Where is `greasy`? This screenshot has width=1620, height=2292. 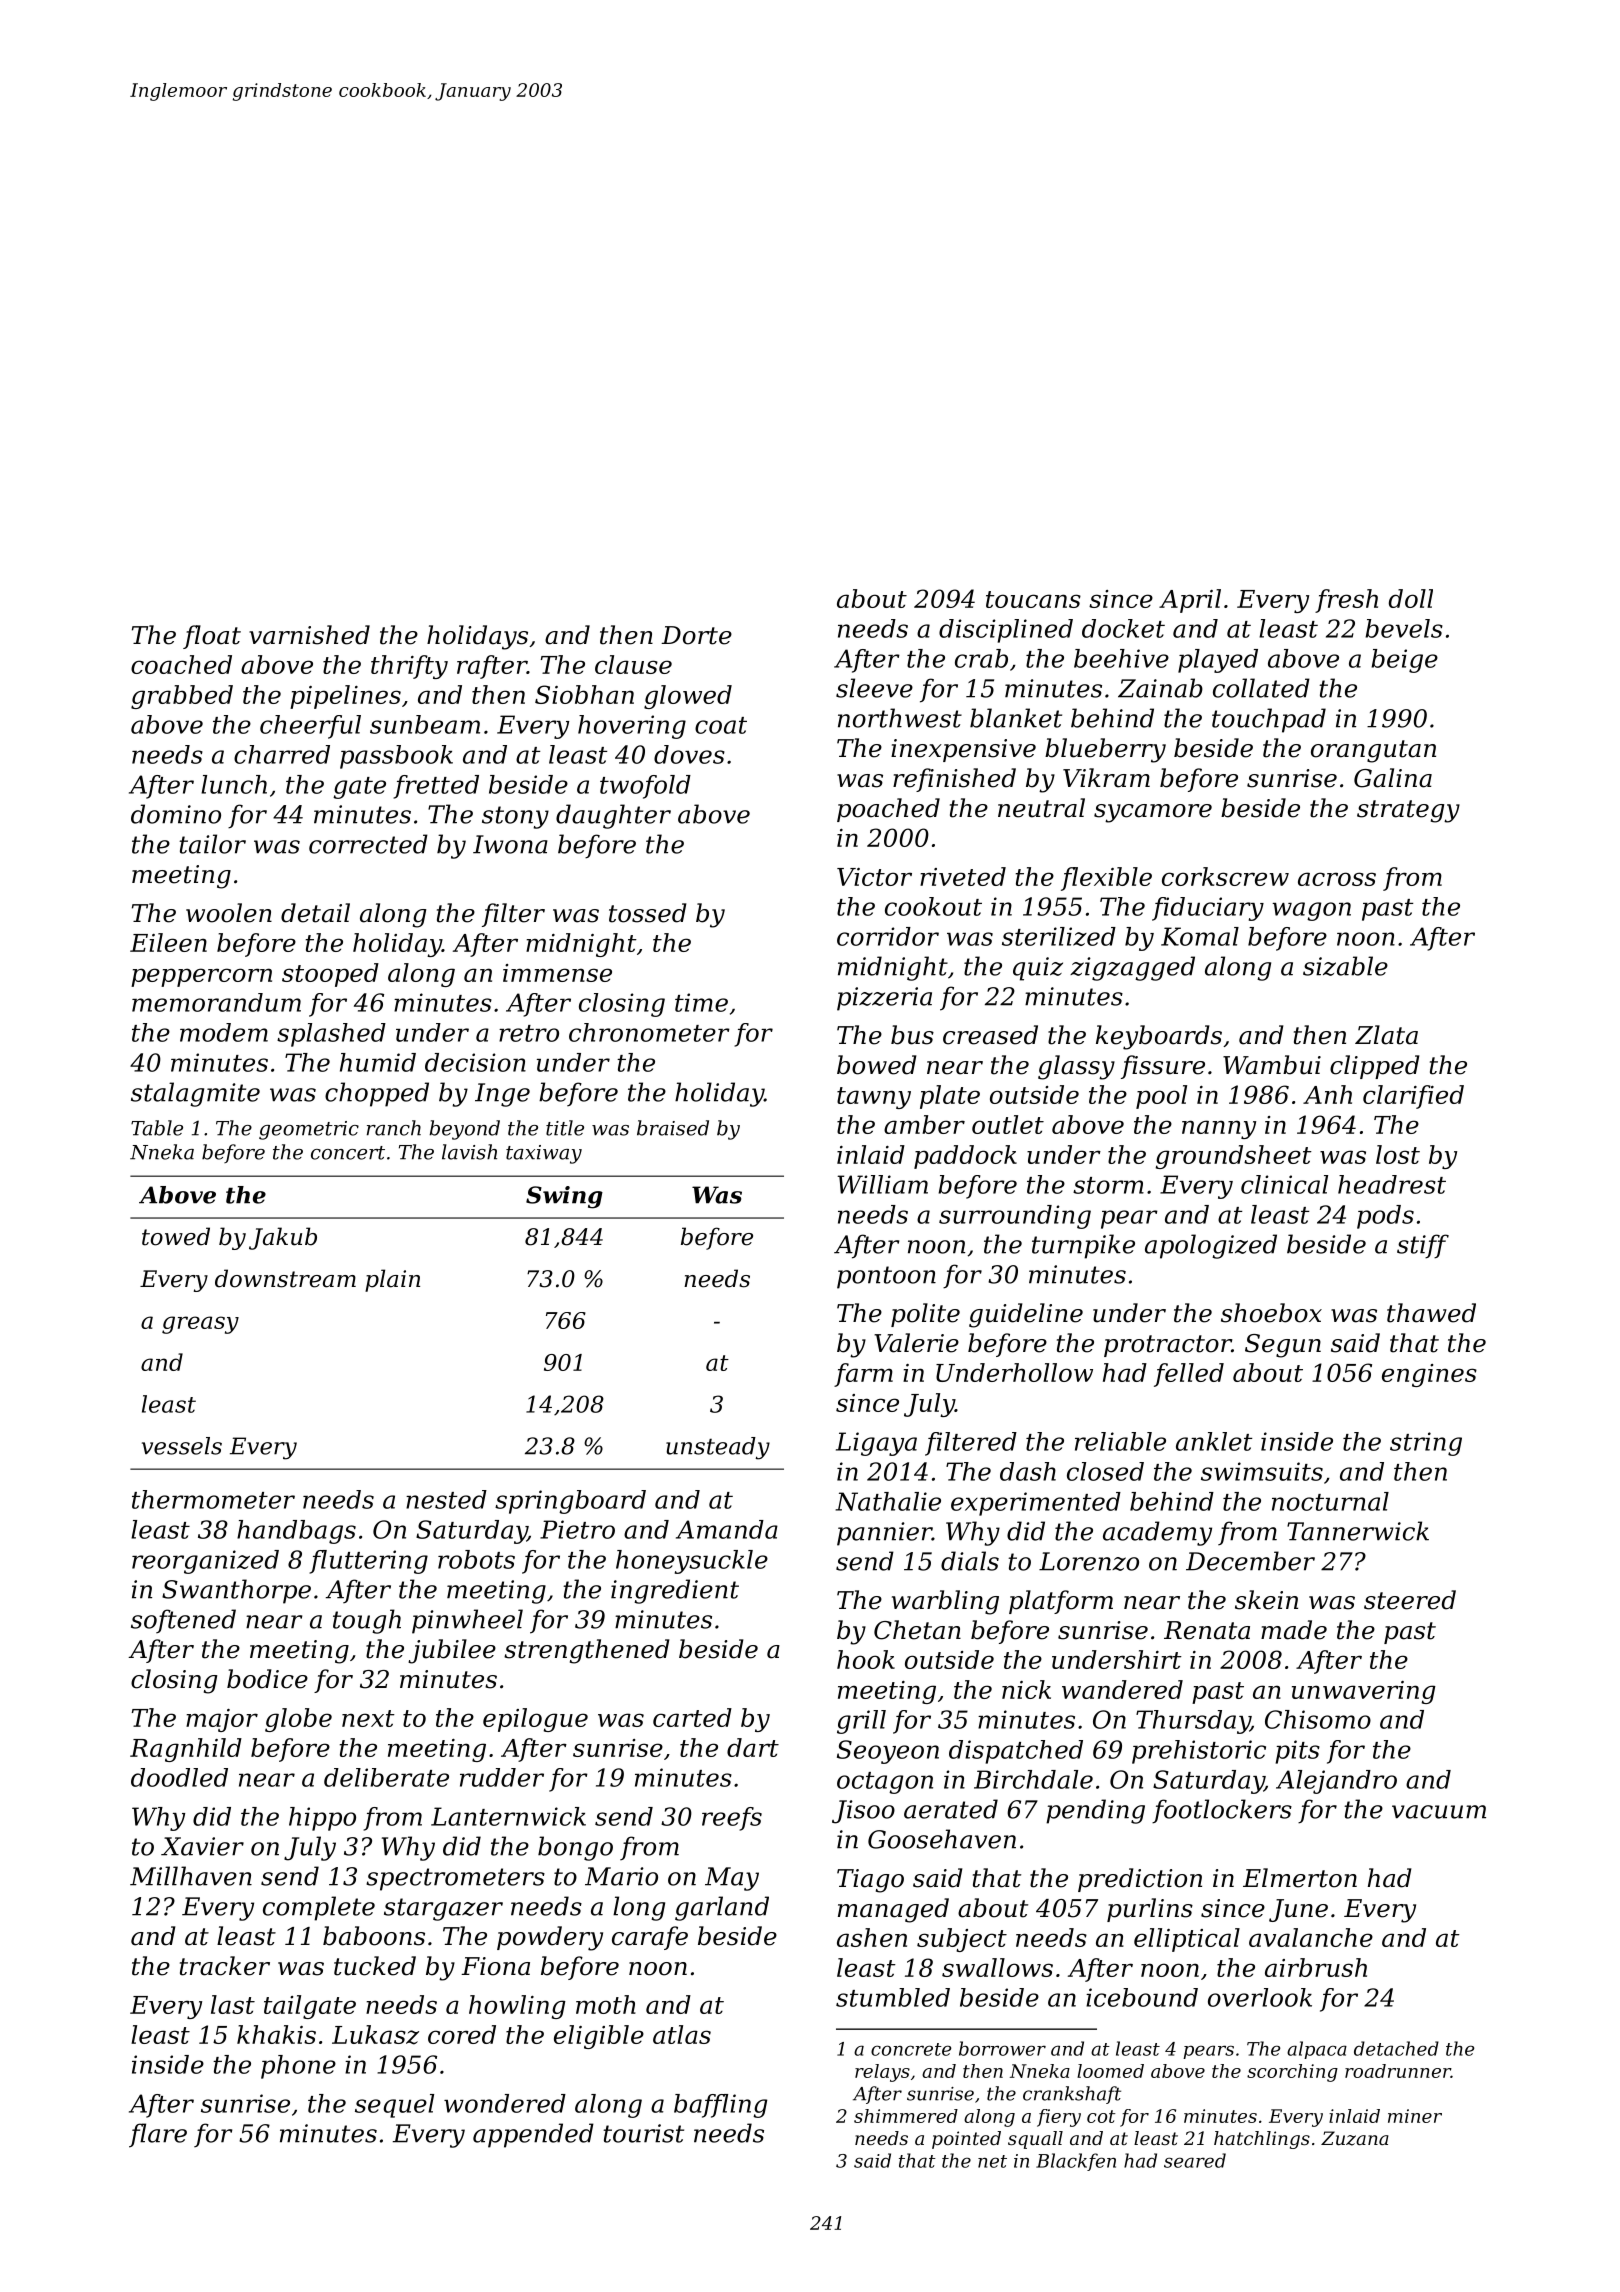 greasy is located at coordinates (200, 1325).
